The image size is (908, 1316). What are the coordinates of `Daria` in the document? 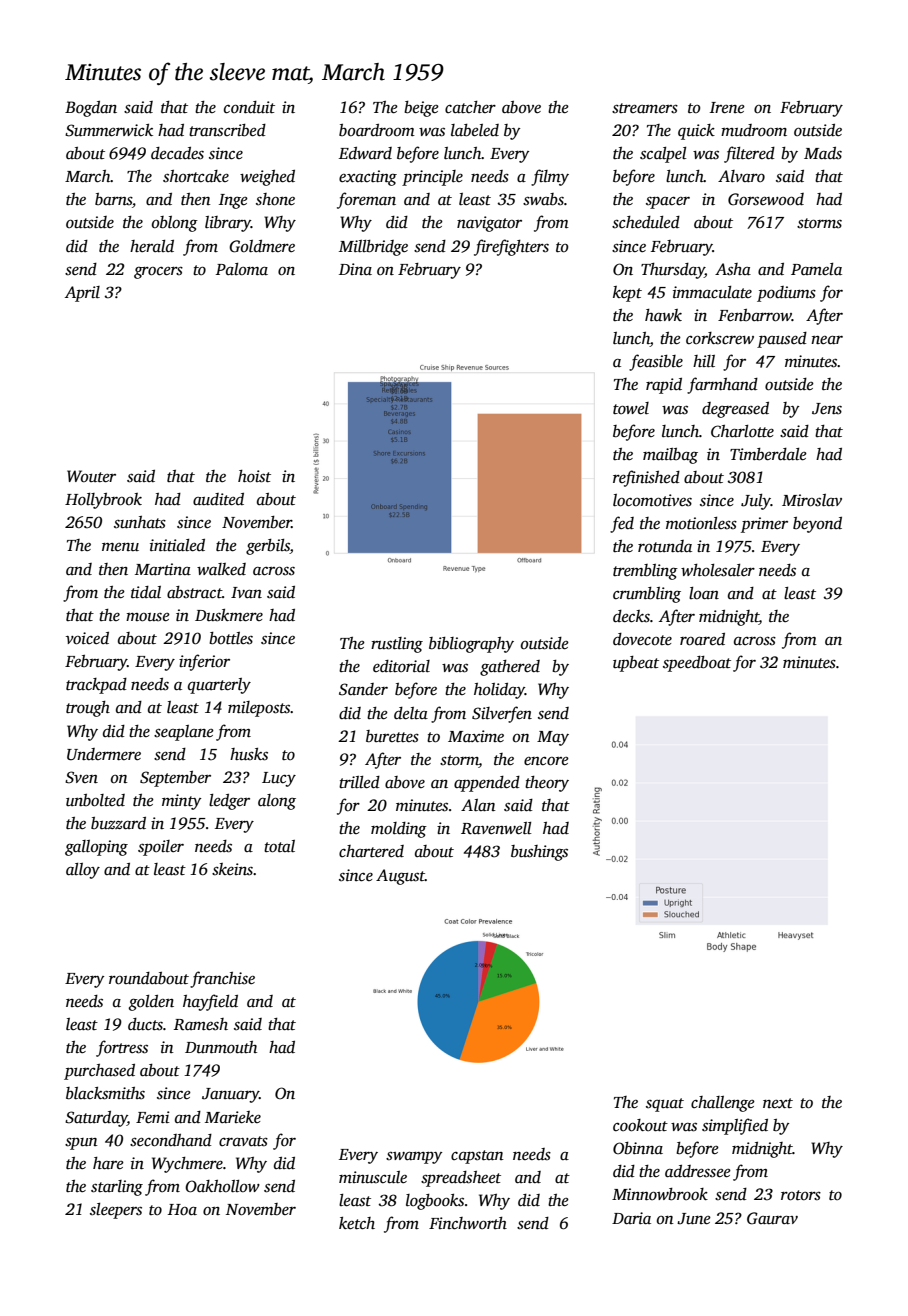 It's located at (631, 1218).
